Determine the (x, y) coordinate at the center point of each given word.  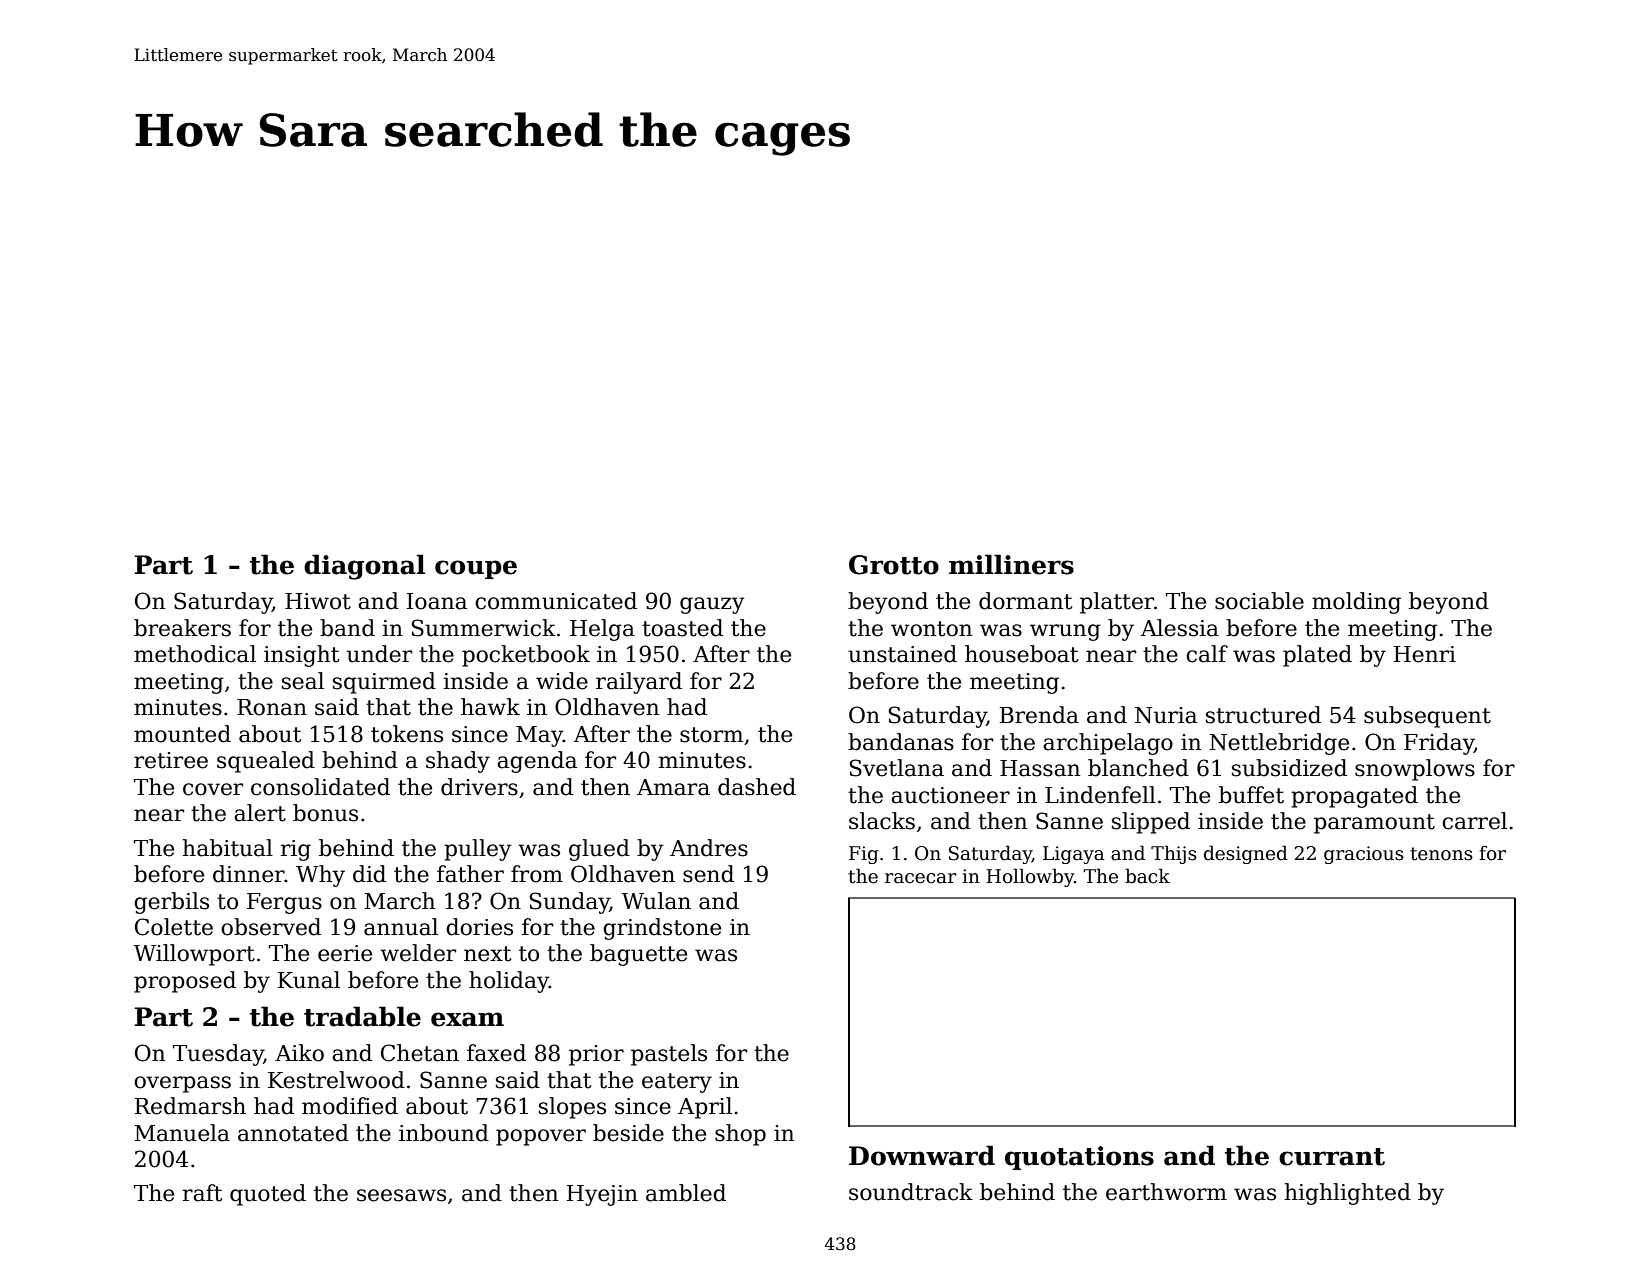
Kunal (309, 980)
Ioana (437, 601)
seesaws (401, 1195)
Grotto (894, 565)
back (1147, 876)
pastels (669, 1055)
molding (1356, 603)
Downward (922, 1155)
